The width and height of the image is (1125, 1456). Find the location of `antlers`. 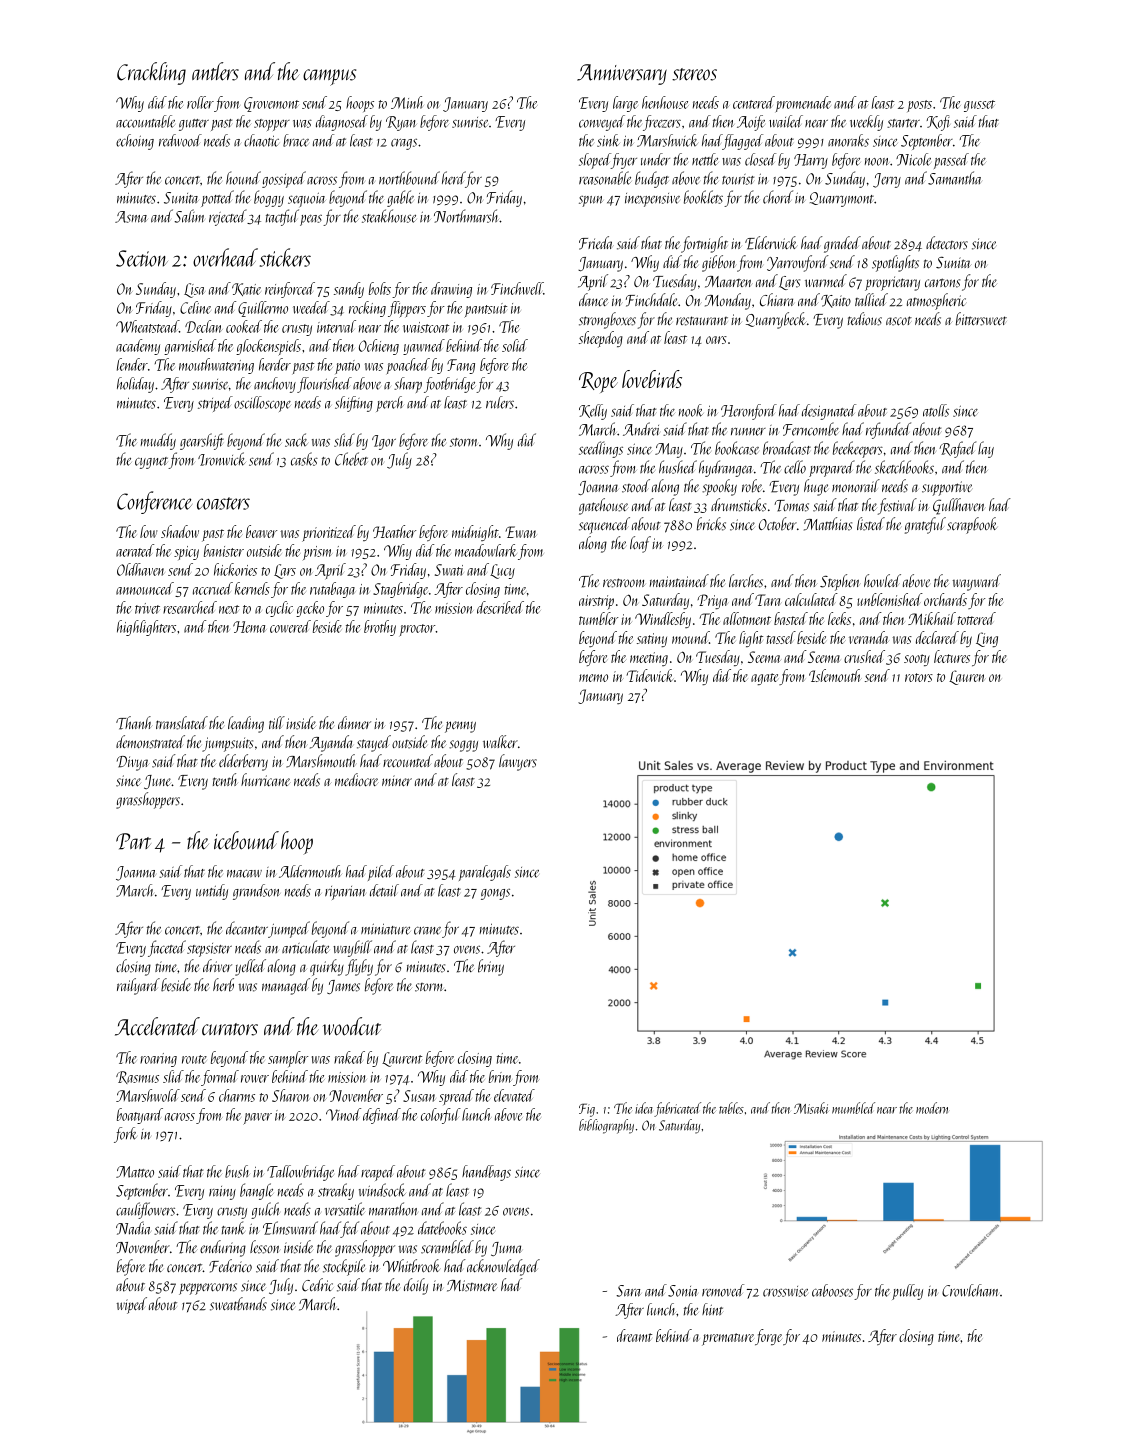

antlers is located at coordinates (215, 71).
